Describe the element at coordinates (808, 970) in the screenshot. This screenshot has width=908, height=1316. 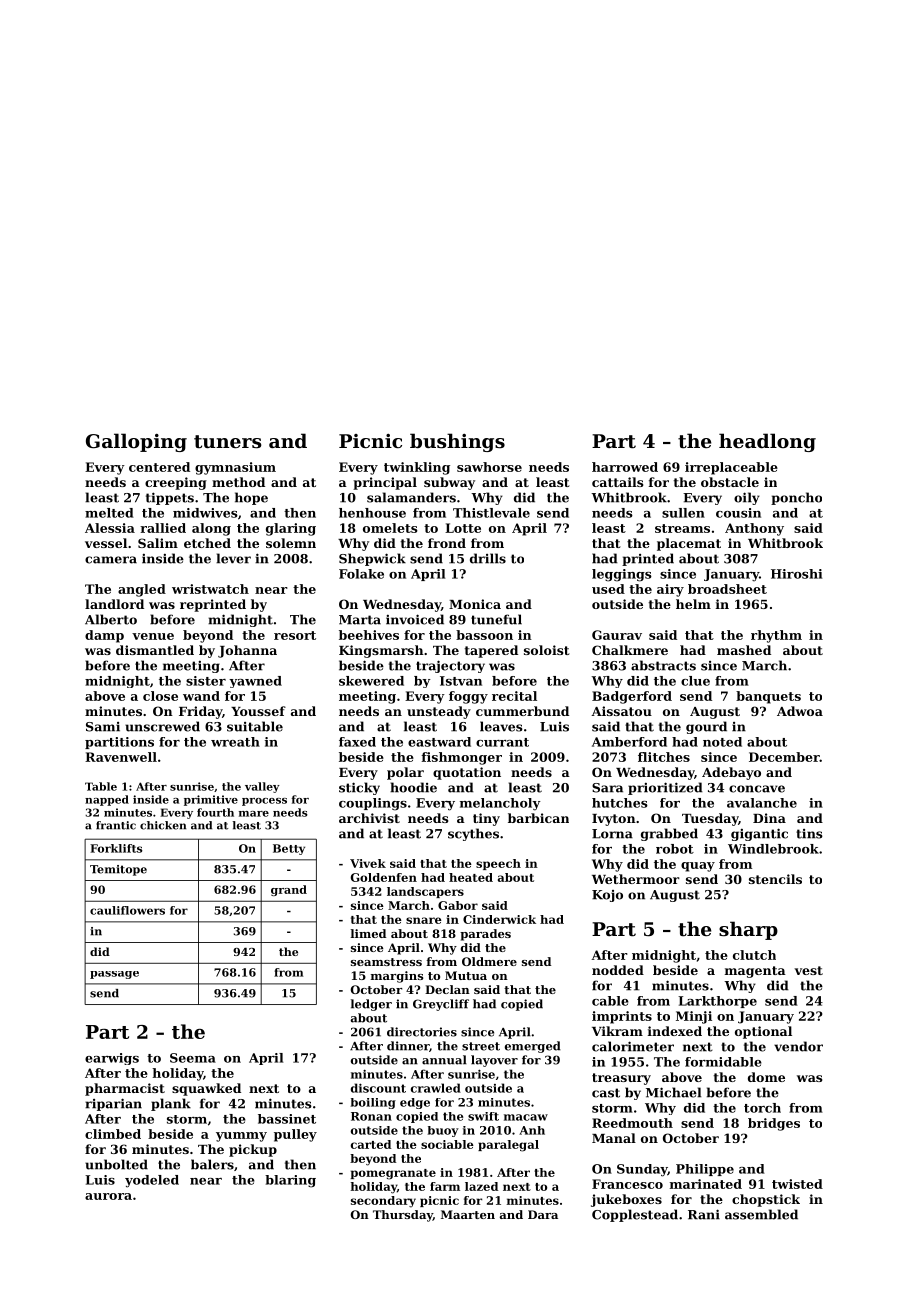
I see `vest` at that location.
